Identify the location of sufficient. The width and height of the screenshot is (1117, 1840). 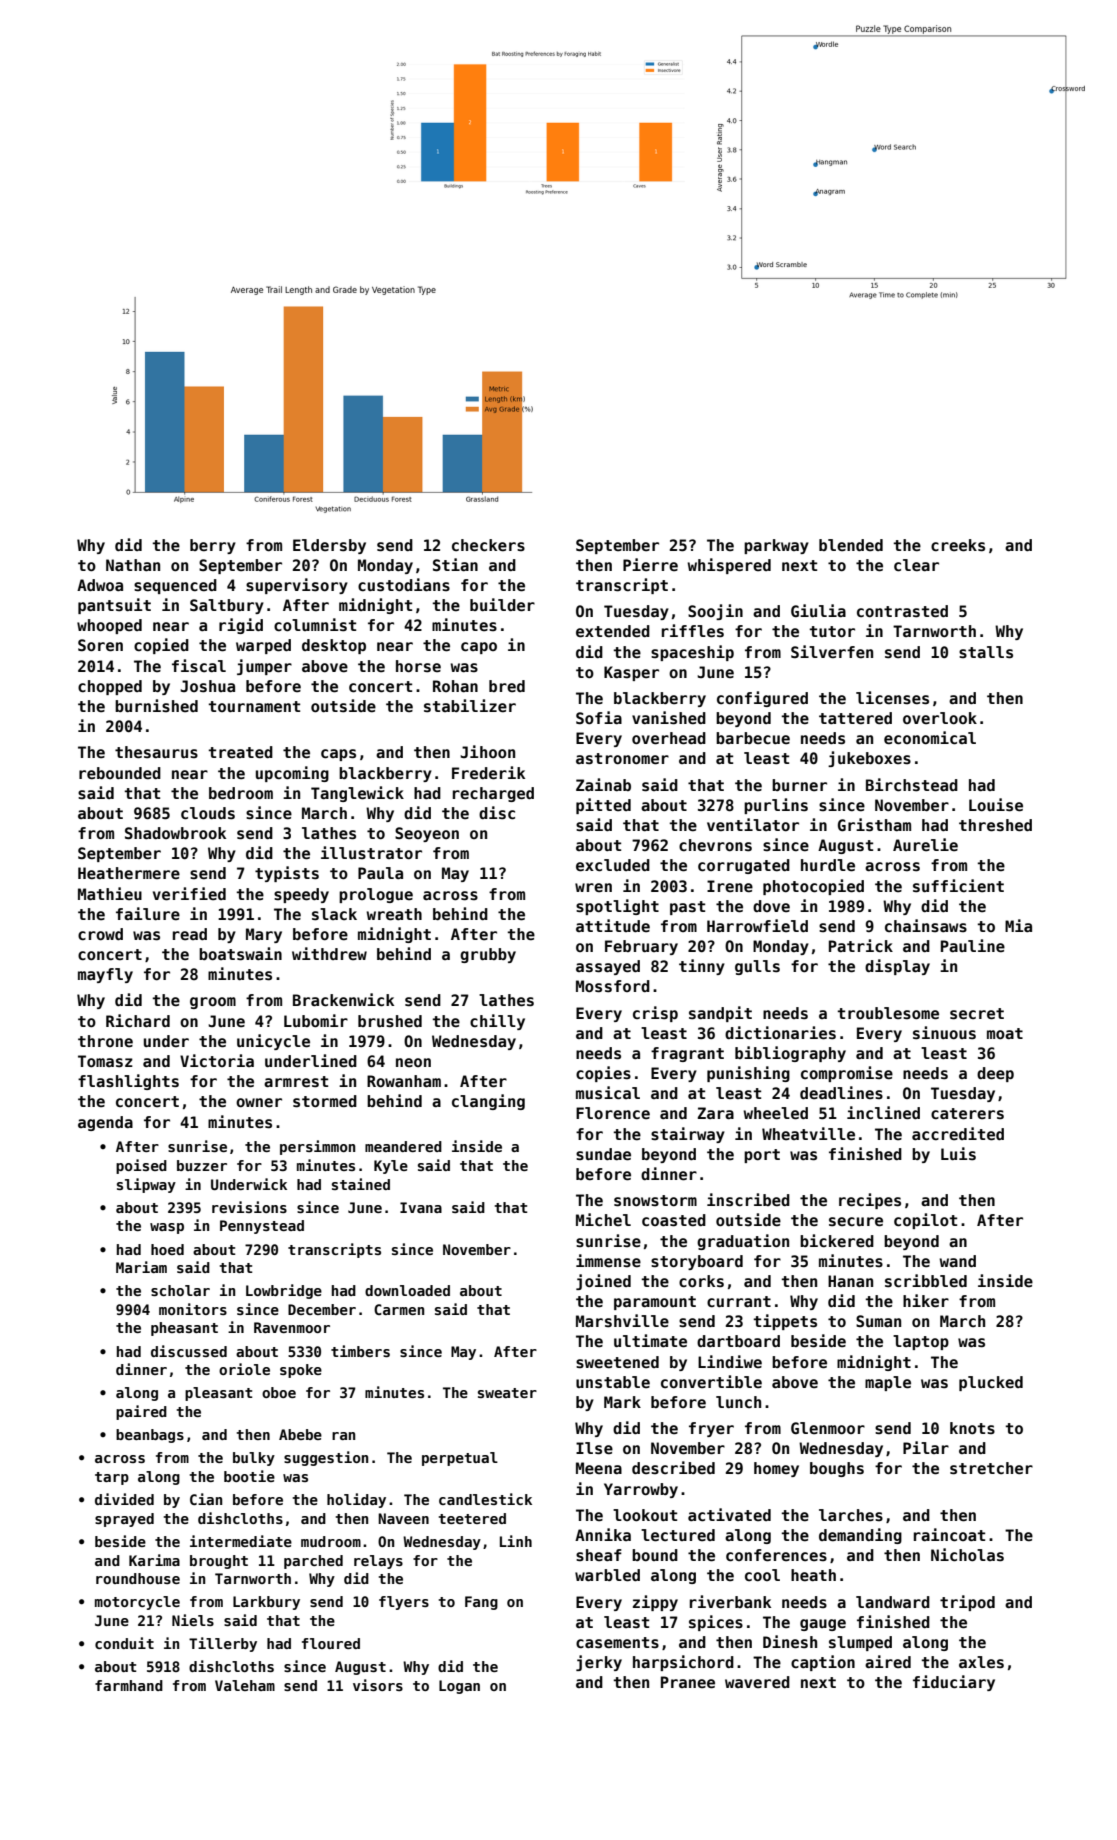
(958, 886).
